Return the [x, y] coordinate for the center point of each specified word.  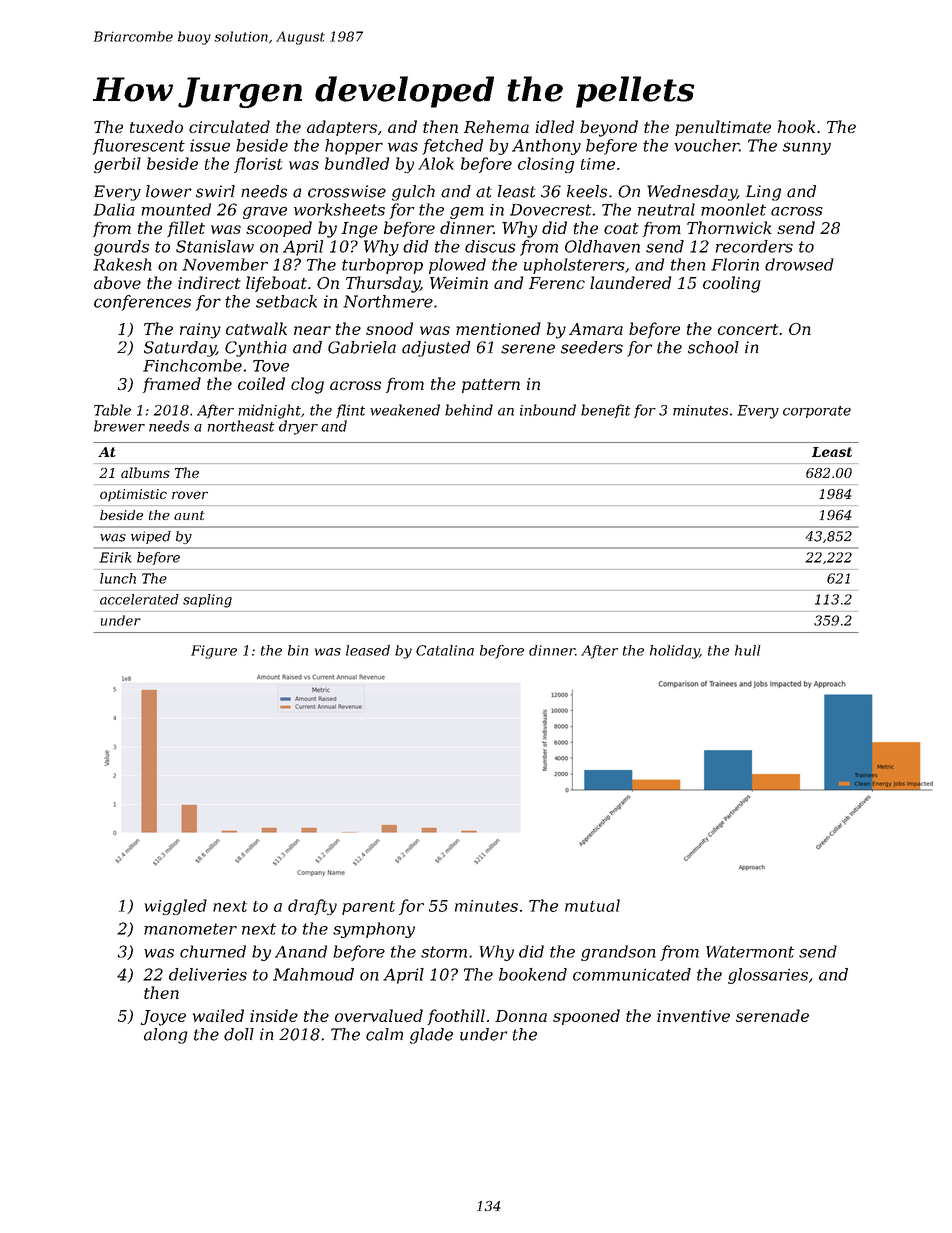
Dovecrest [550, 210]
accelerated [139, 599]
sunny [807, 148]
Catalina [445, 650]
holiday [674, 652]
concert [748, 329]
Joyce [163, 1018]
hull [748, 650]
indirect [209, 282]
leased [368, 650]
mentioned [498, 328]
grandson [618, 953]
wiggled [176, 907]
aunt [189, 515]
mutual [592, 905]
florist [258, 165]
